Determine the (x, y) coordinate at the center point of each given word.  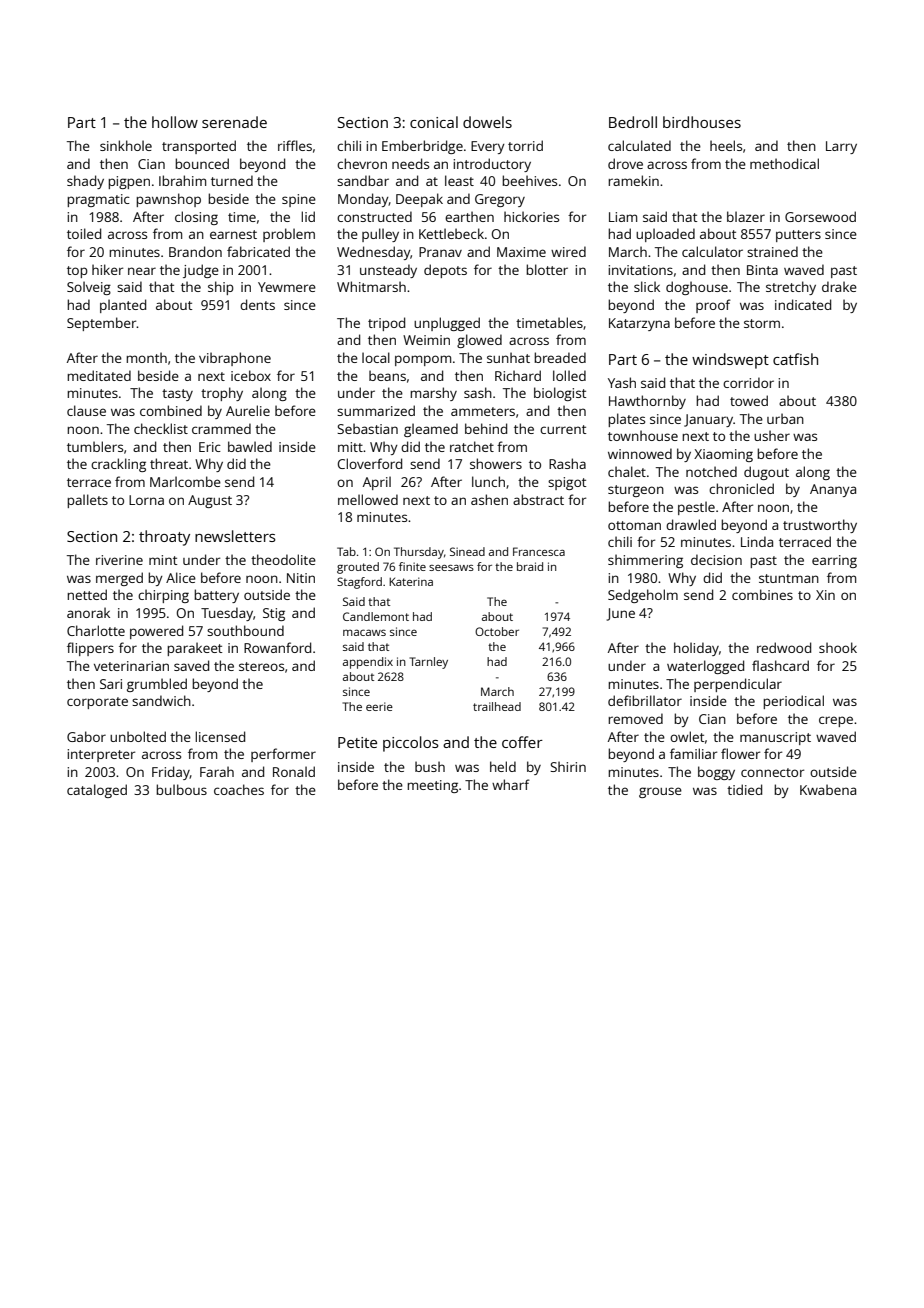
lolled (569, 375)
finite (412, 566)
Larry (841, 147)
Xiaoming (723, 455)
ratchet (472, 446)
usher (772, 435)
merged (119, 579)
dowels (487, 122)
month (146, 357)
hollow (175, 122)
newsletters (235, 536)
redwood (784, 647)
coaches (239, 789)
